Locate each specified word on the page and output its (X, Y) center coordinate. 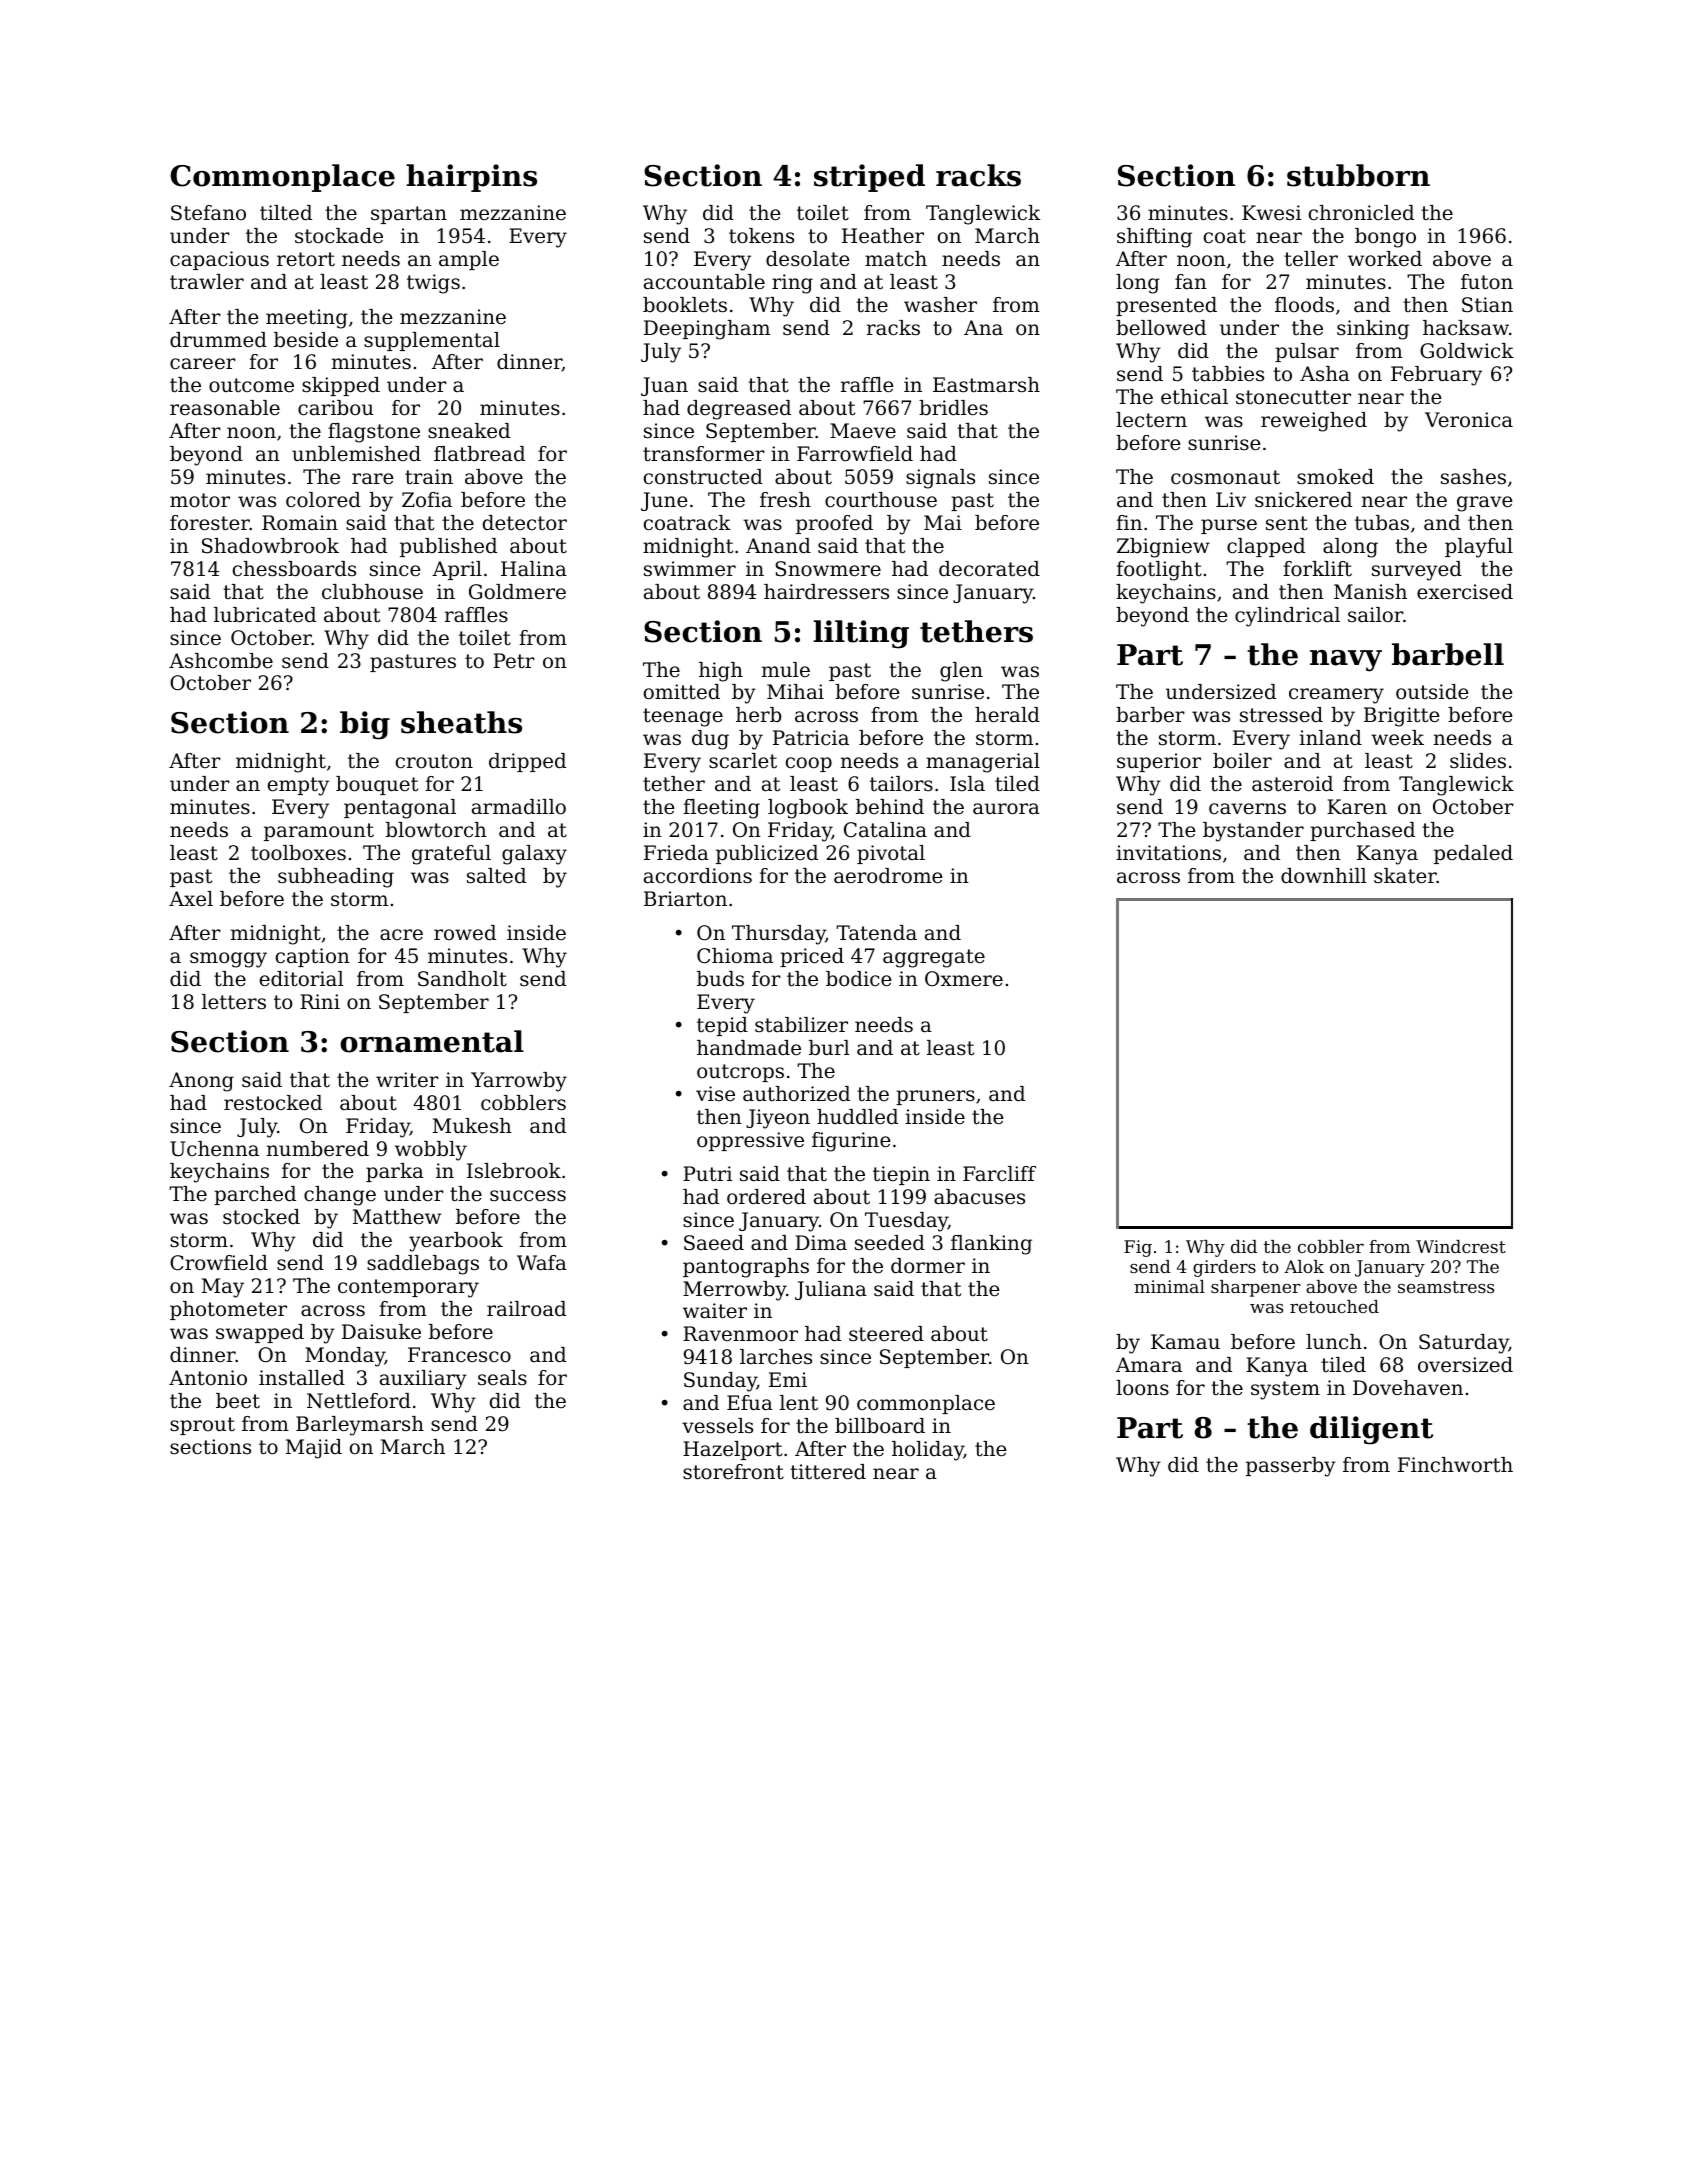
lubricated (265, 615)
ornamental (432, 1041)
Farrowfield (855, 454)
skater (1405, 876)
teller (1311, 259)
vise (715, 1093)
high (721, 672)
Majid (314, 1449)
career (203, 364)
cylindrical (1287, 617)
